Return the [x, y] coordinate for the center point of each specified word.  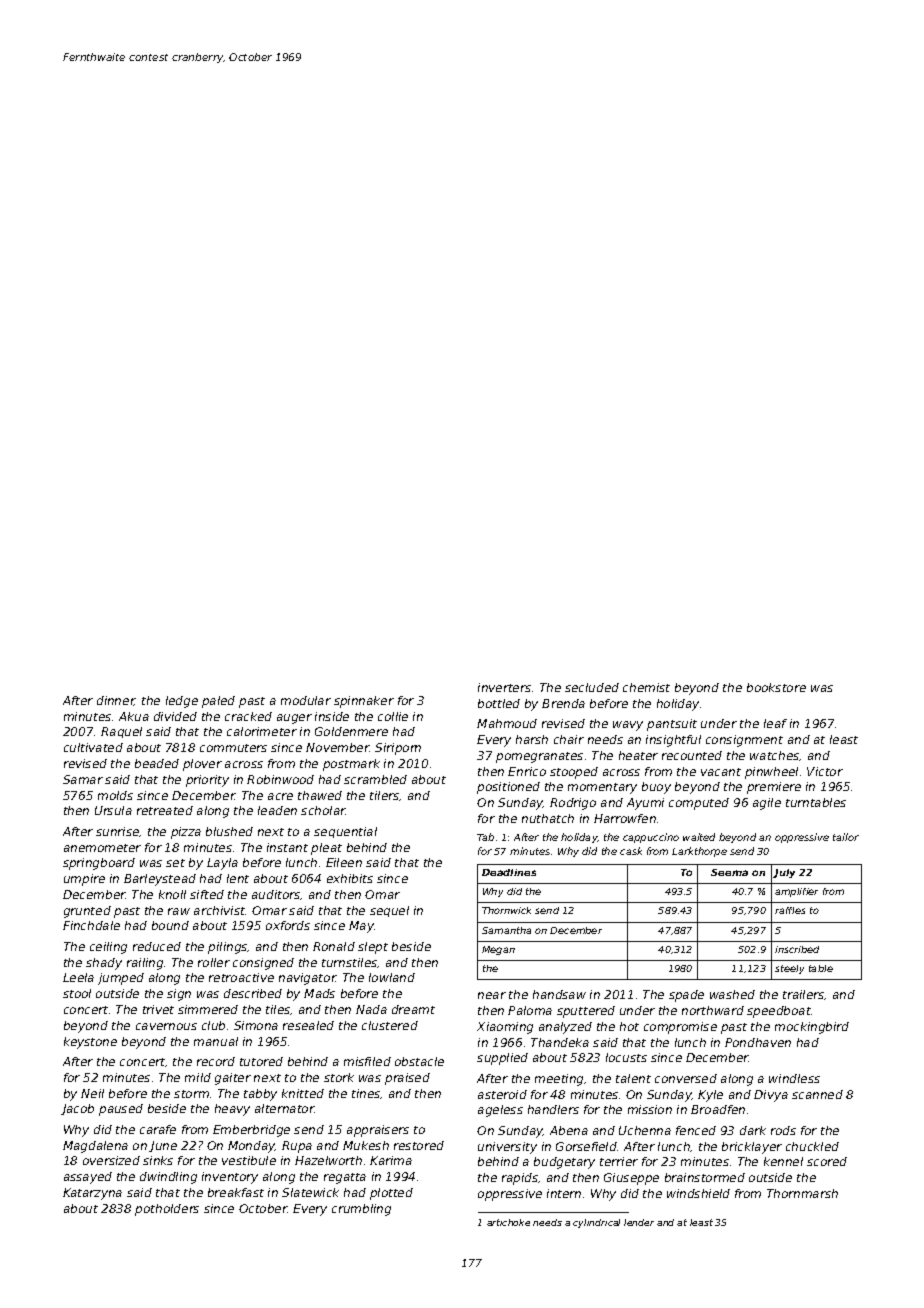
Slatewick [310, 1192]
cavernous [166, 1026]
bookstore [776, 687]
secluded [592, 687]
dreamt [413, 1009]
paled [218, 702]
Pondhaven [758, 1042]
